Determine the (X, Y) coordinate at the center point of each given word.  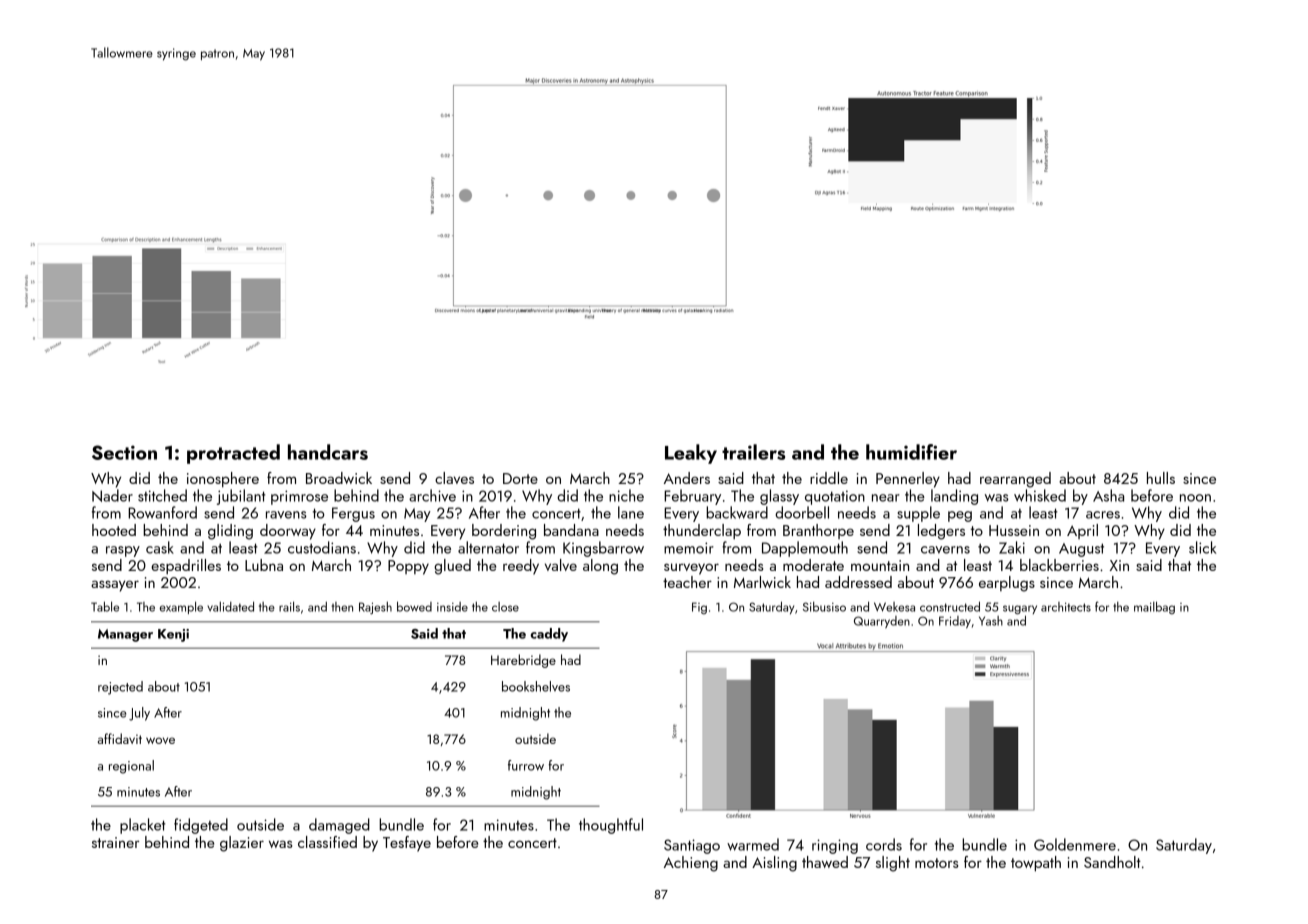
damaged (339, 826)
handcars (328, 452)
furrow (526, 765)
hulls (1161, 478)
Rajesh (375, 608)
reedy (521, 567)
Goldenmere (1075, 844)
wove (160, 740)
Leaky (691, 454)
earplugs (1007, 584)
